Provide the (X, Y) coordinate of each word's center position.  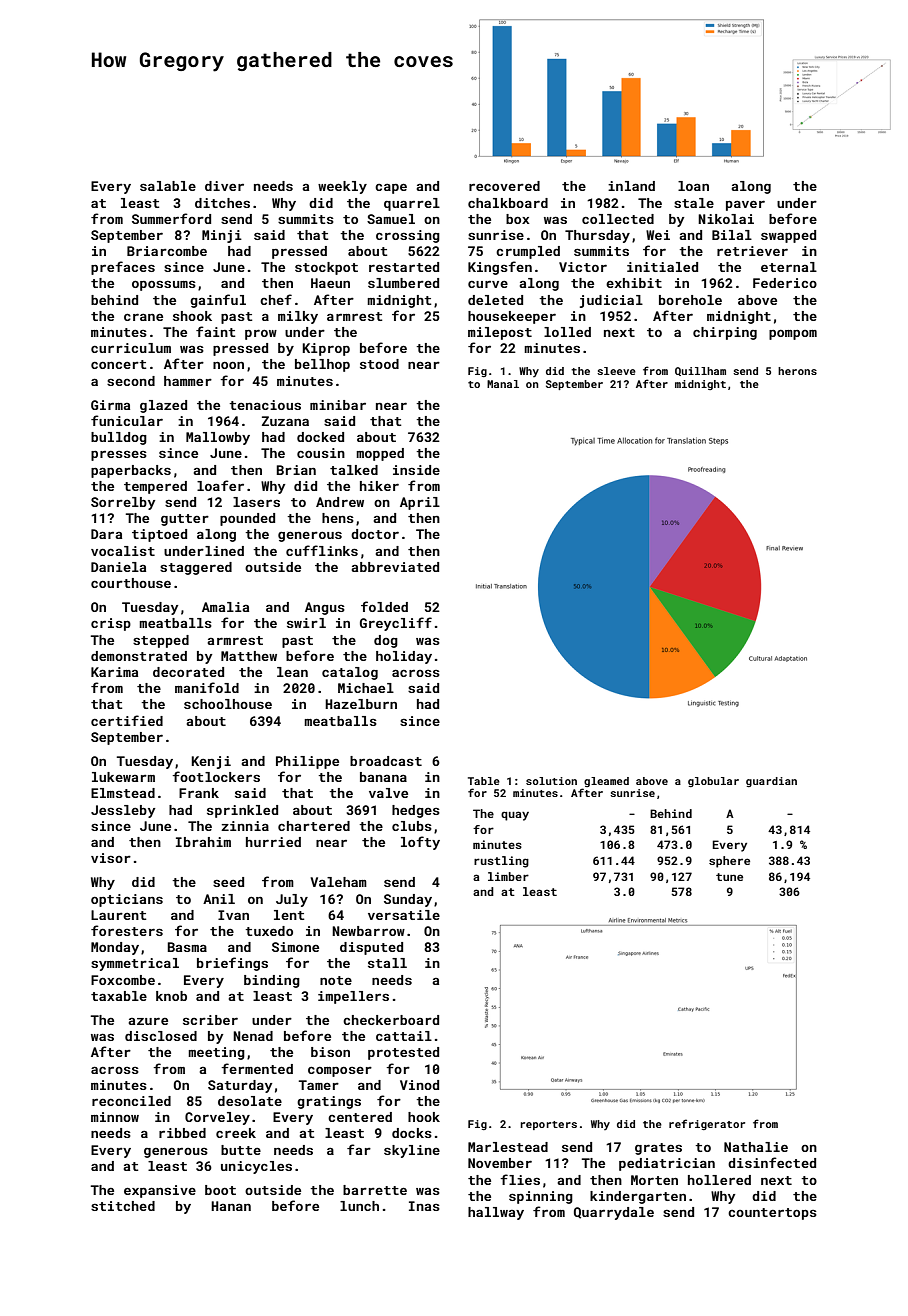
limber (508, 876)
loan (693, 186)
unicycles (256, 1167)
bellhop (322, 365)
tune (729, 877)
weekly (342, 187)
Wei (658, 235)
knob (171, 996)
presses (119, 456)
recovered (504, 186)
